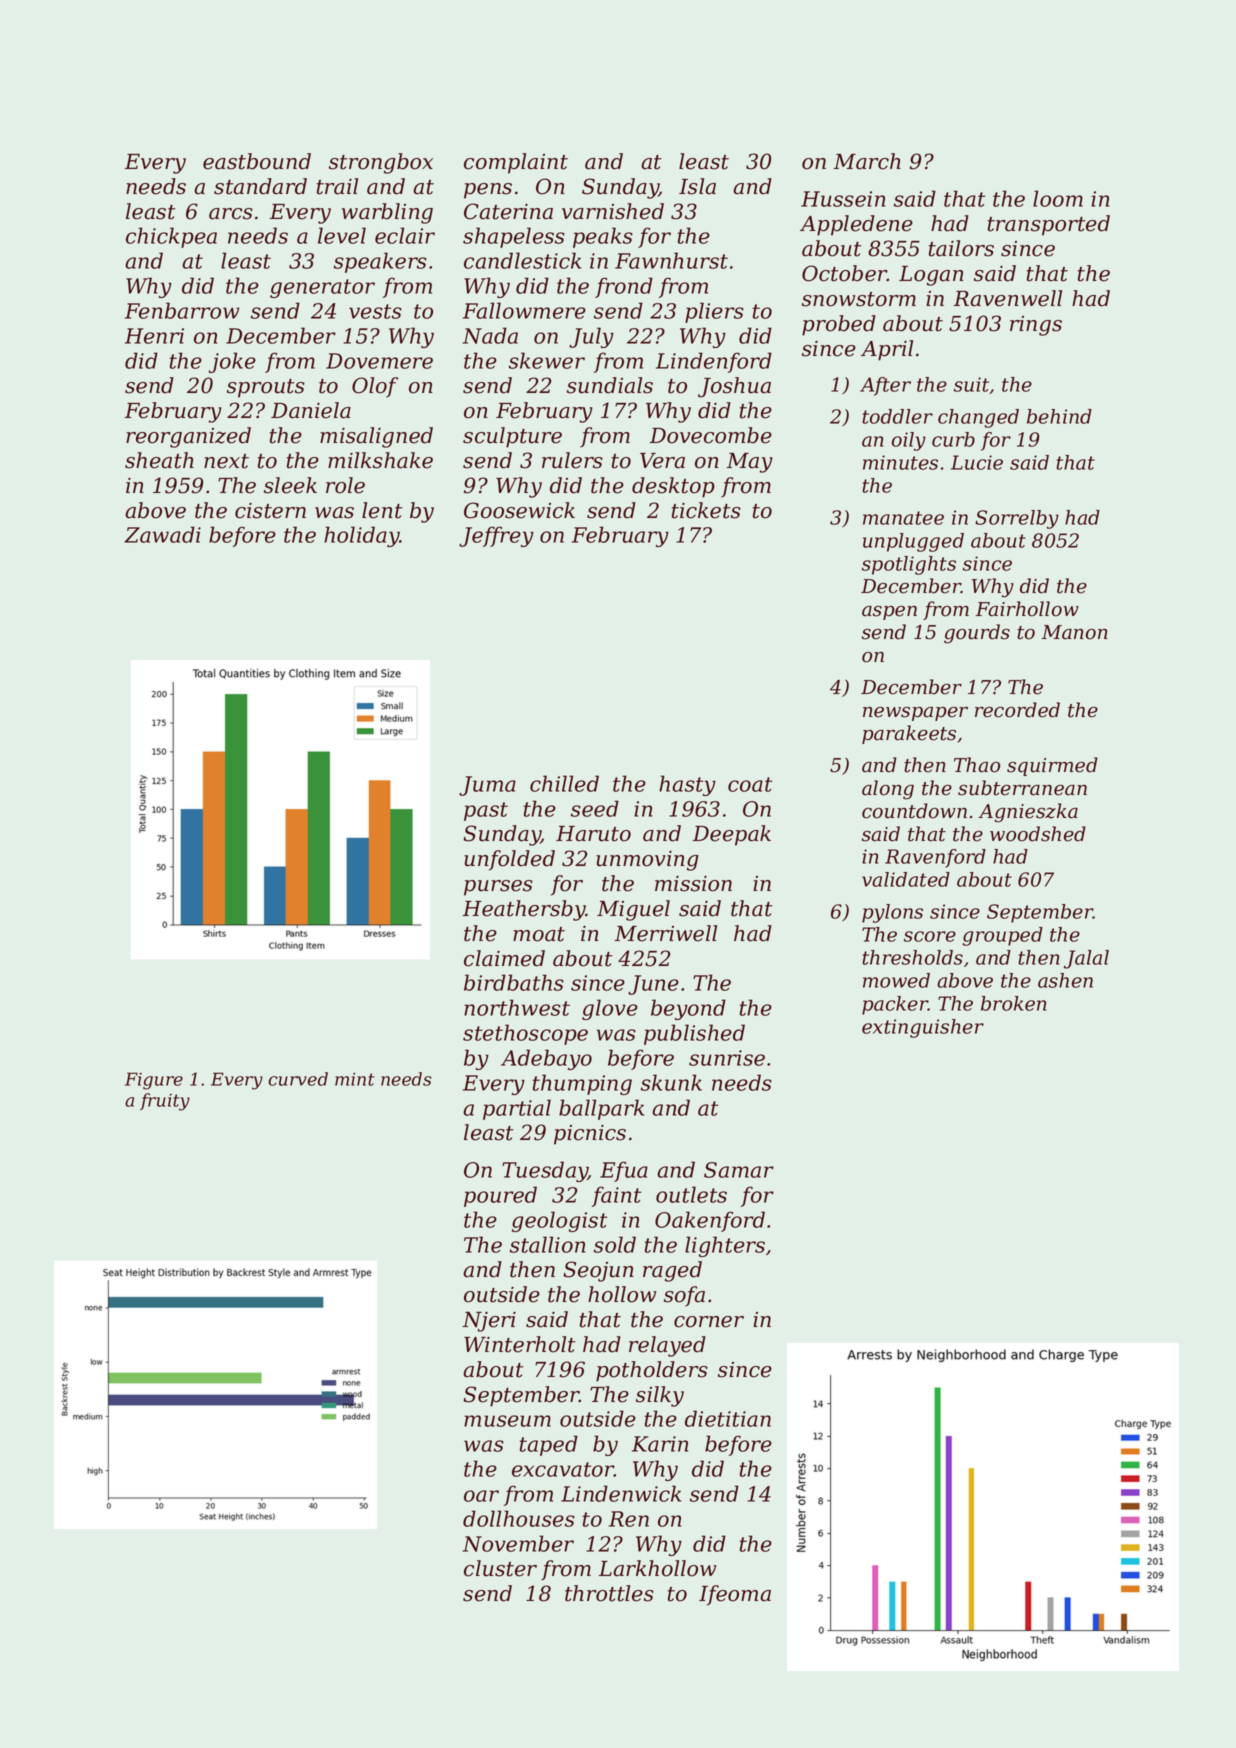 This screenshot has height=1748, width=1236. Describe the element at coordinates (171, 237) in the screenshot. I see `chickpea` at that location.
